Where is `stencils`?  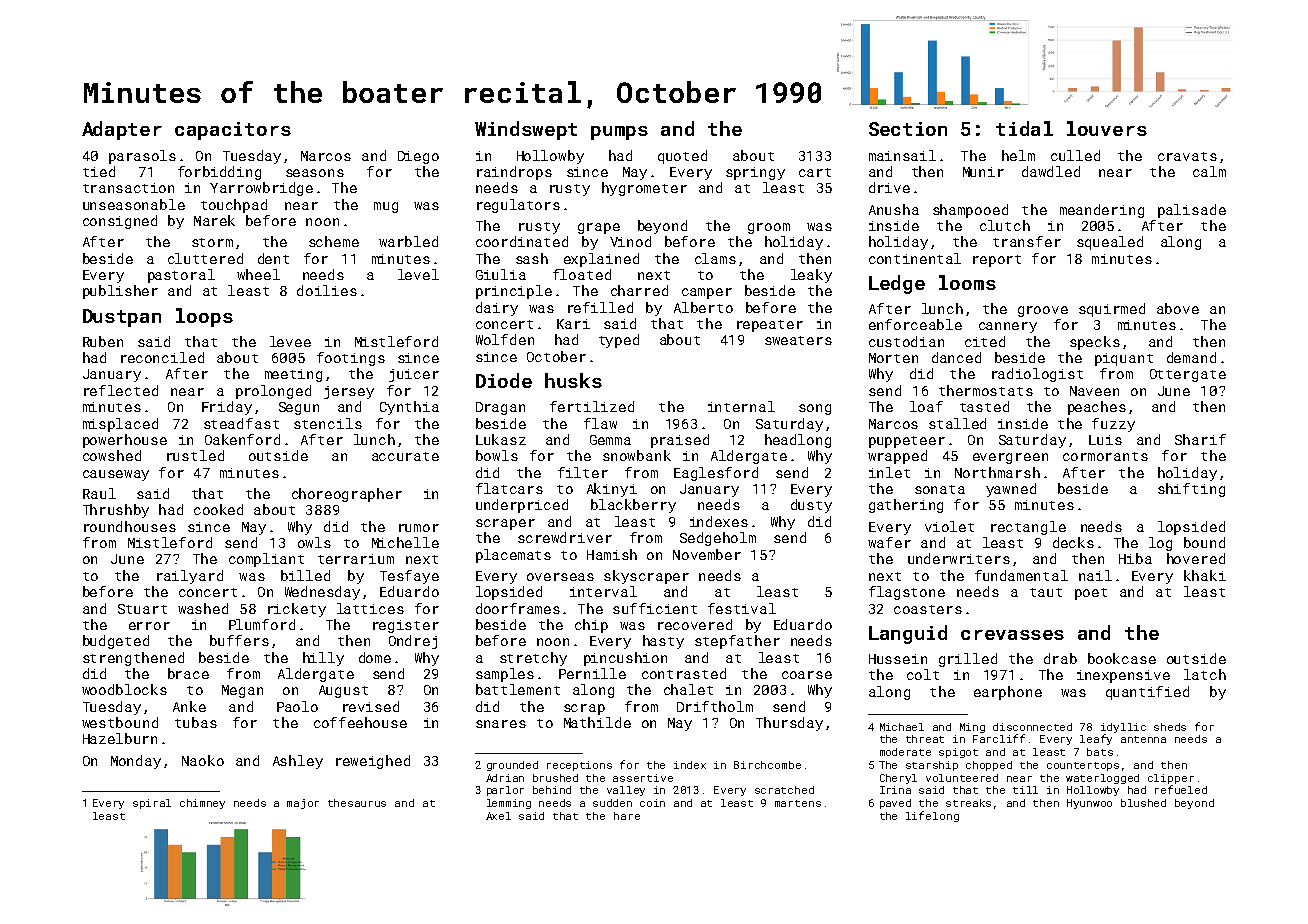
stencils is located at coordinates (328, 423).
